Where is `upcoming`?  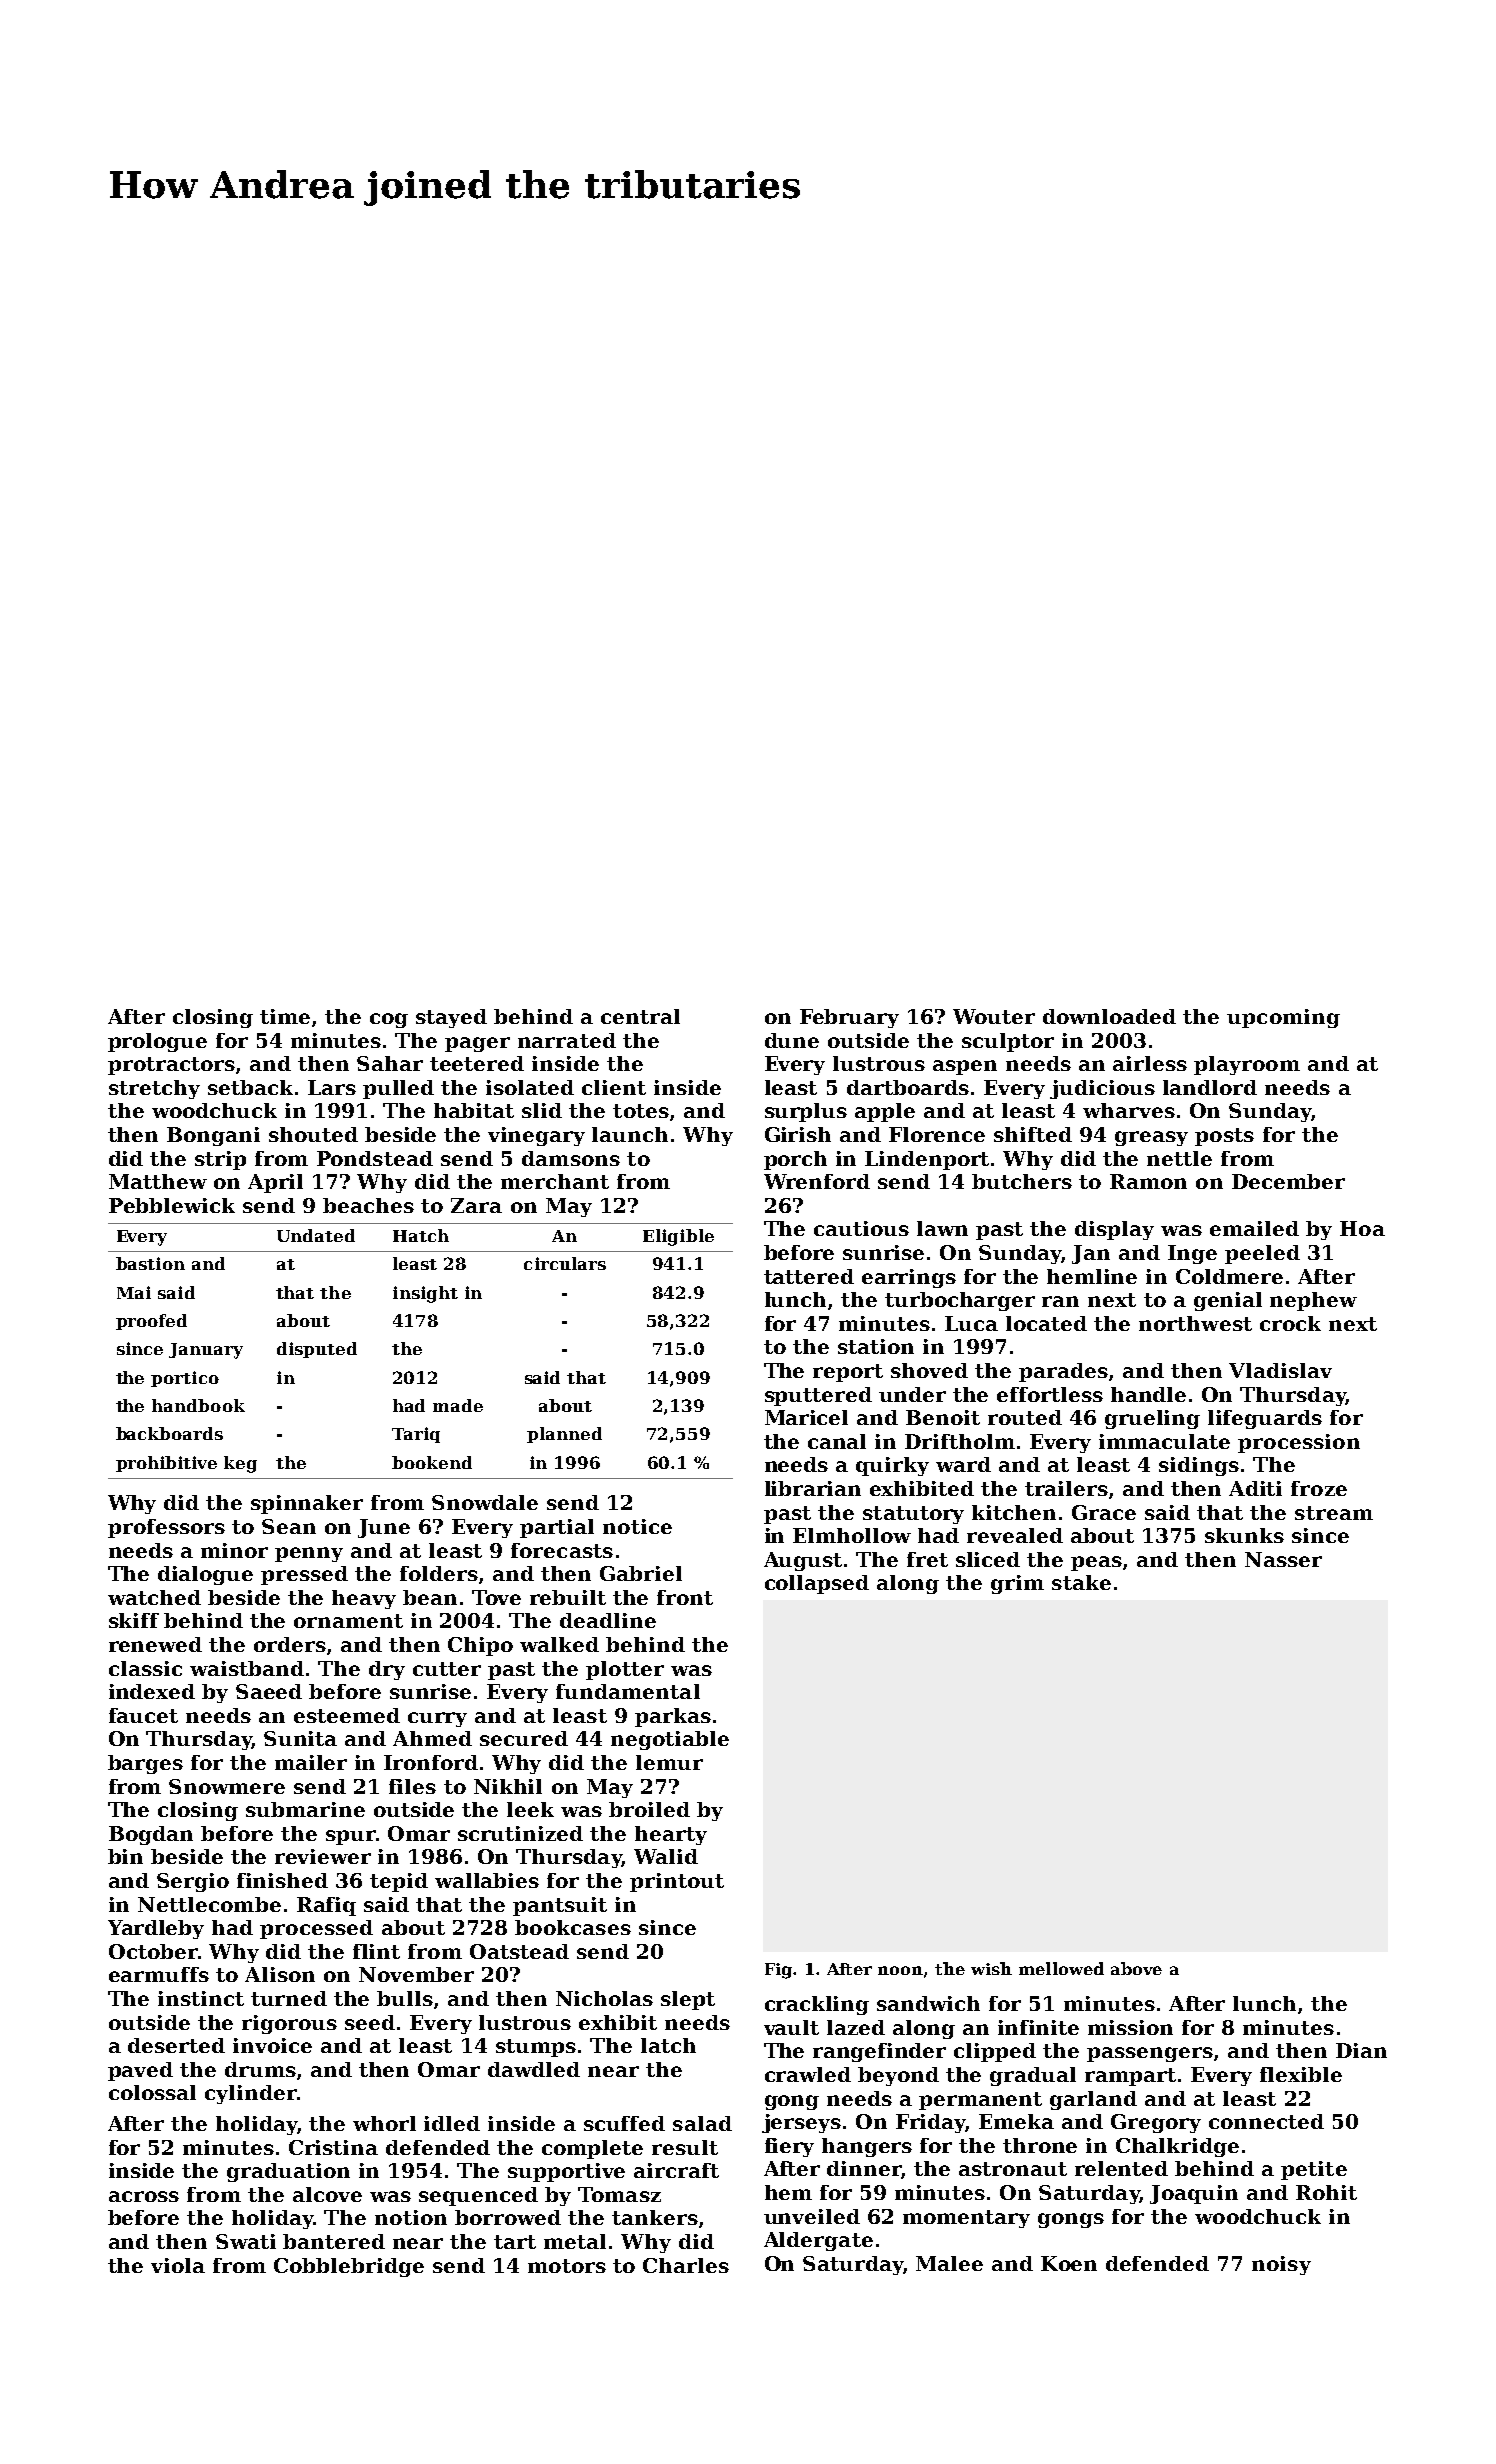 upcoming is located at coordinates (1283, 1018).
